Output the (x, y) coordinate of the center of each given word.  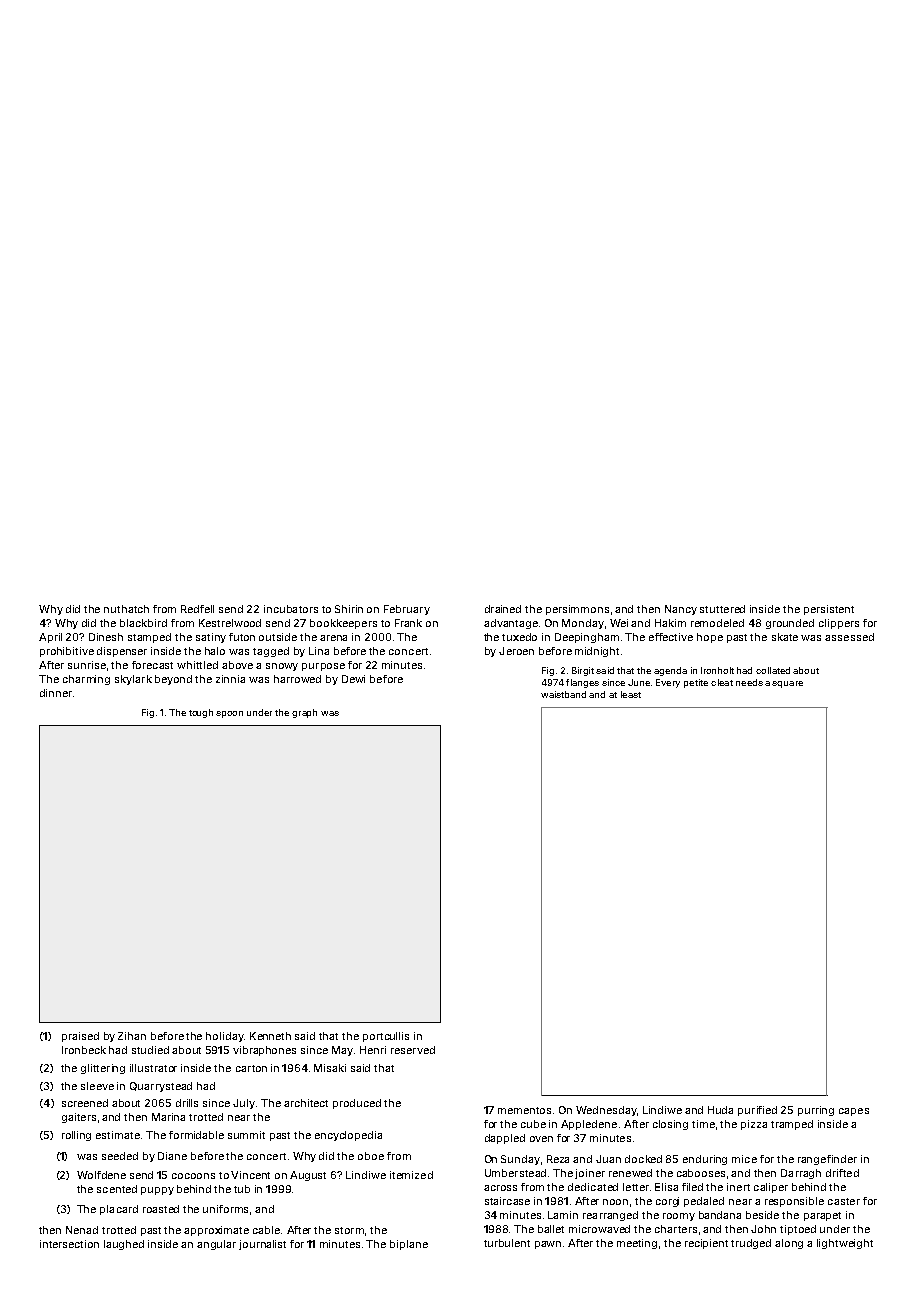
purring (816, 1111)
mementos (524, 1110)
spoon (229, 714)
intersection (69, 1244)
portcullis (386, 1037)
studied (150, 1050)
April (50, 638)
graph (304, 713)
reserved (413, 1050)
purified (757, 1111)
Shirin (349, 609)
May (342, 1051)
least (631, 694)
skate (785, 637)
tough (201, 713)
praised (80, 1037)
